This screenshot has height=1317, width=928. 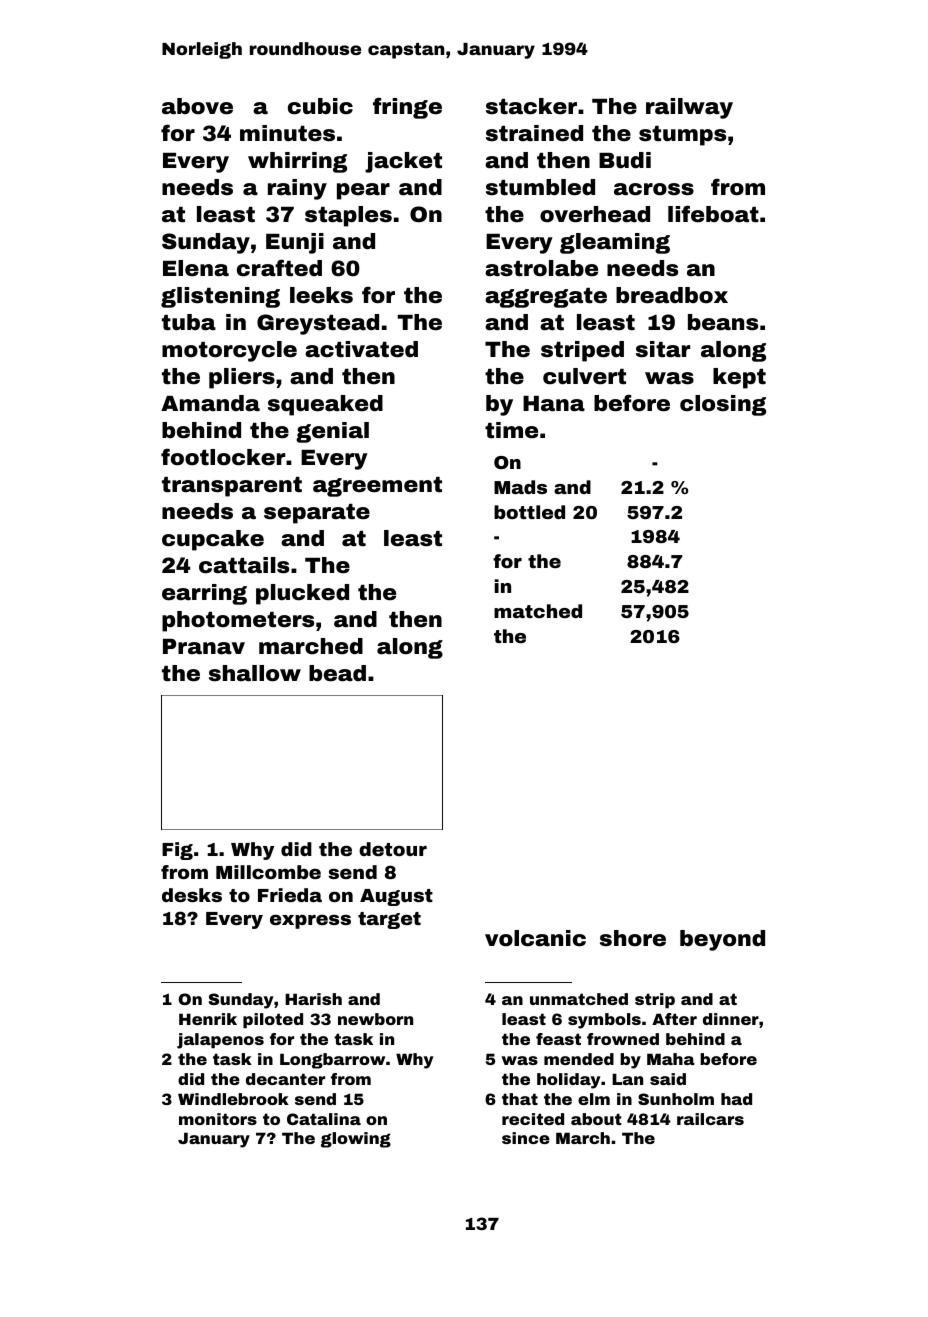 What do you see at coordinates (689, 108) in the screenshot?
I see `railway` at bounding box center [689, 108].
